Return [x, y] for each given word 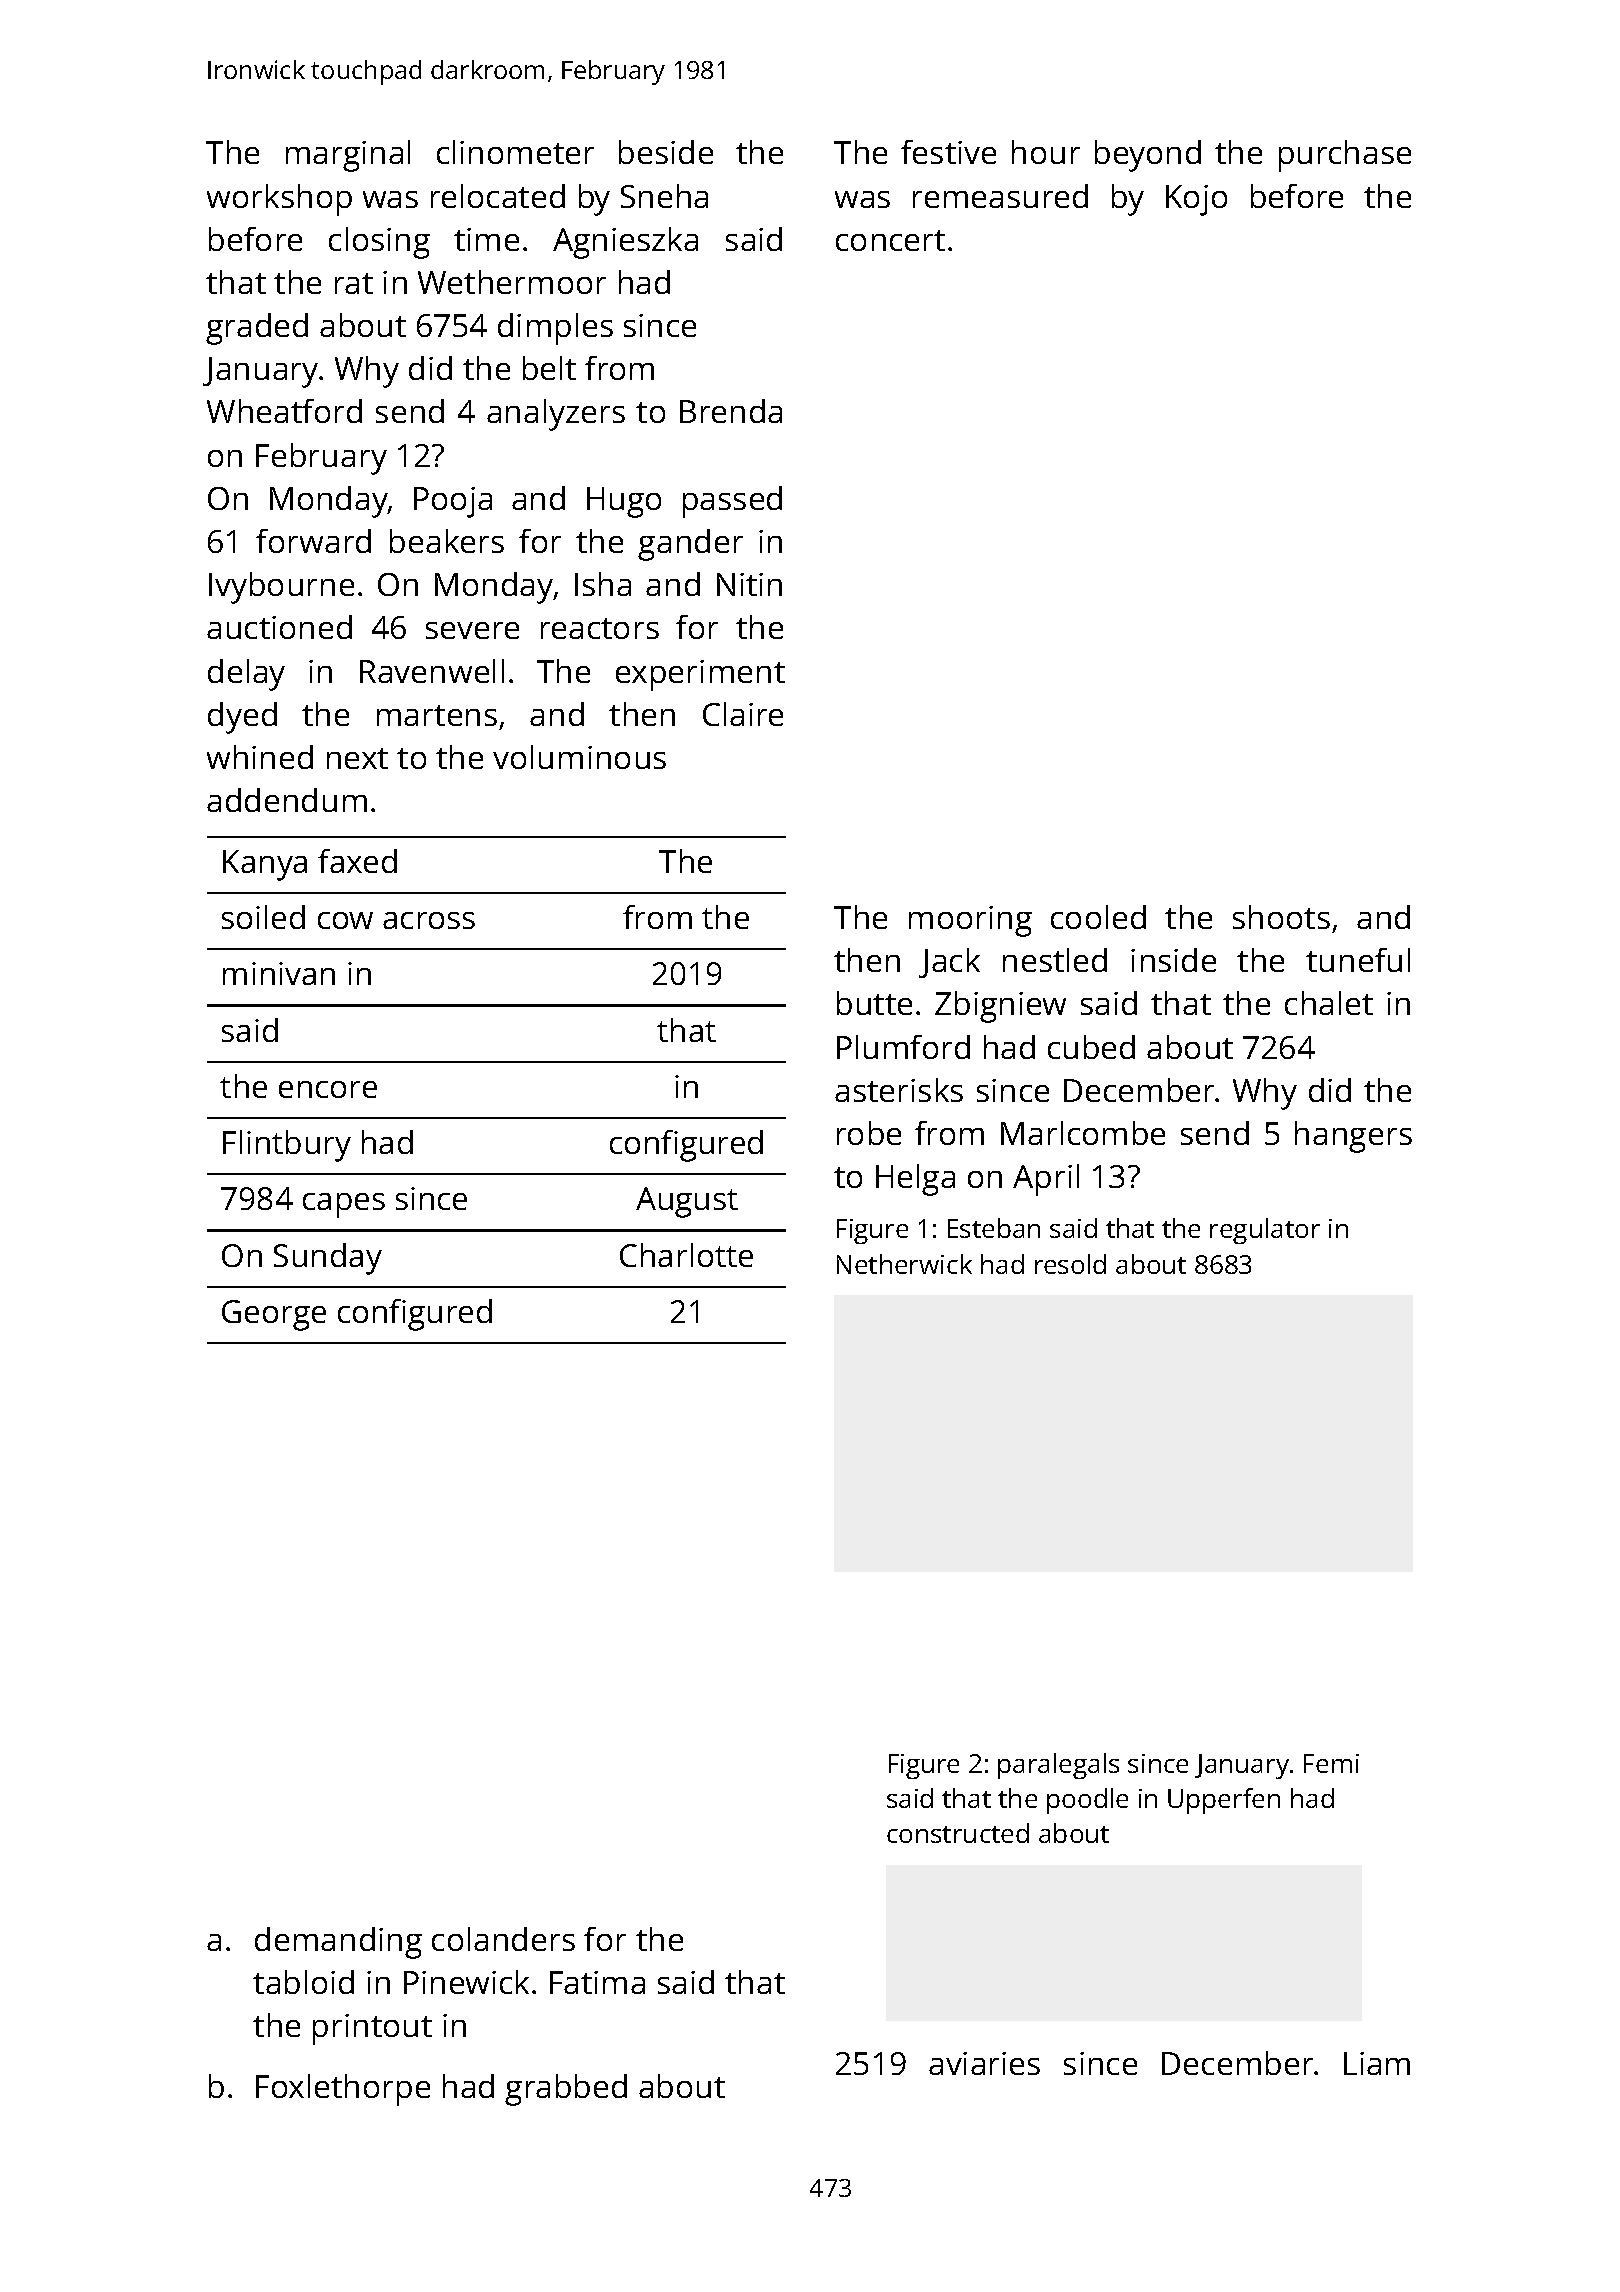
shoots [1281, 917]
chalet [1329, 1003]
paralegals [1058, 1766]
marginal [348, 156]
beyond [1148, 156]
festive [948, 152]
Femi [1331, 1763]
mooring [970, 921]
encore [328, 1089]
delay [246, 675]
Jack [949, 963]
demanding [338, 1943]
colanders [503, 1939]
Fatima [597, 1982]
